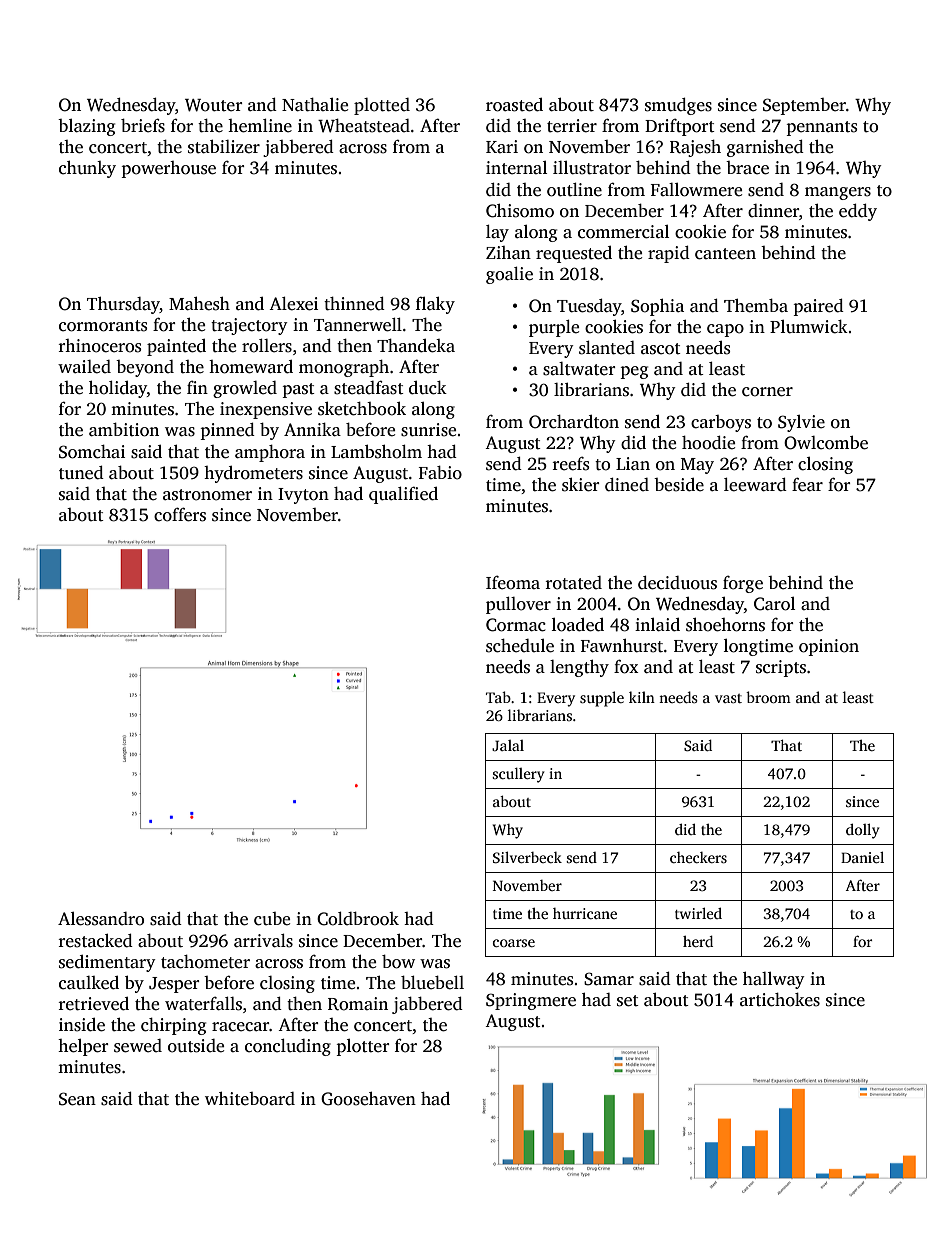 This screenshot has height=1233, width=952. I want to click on Wouter, so click(213, 105).
